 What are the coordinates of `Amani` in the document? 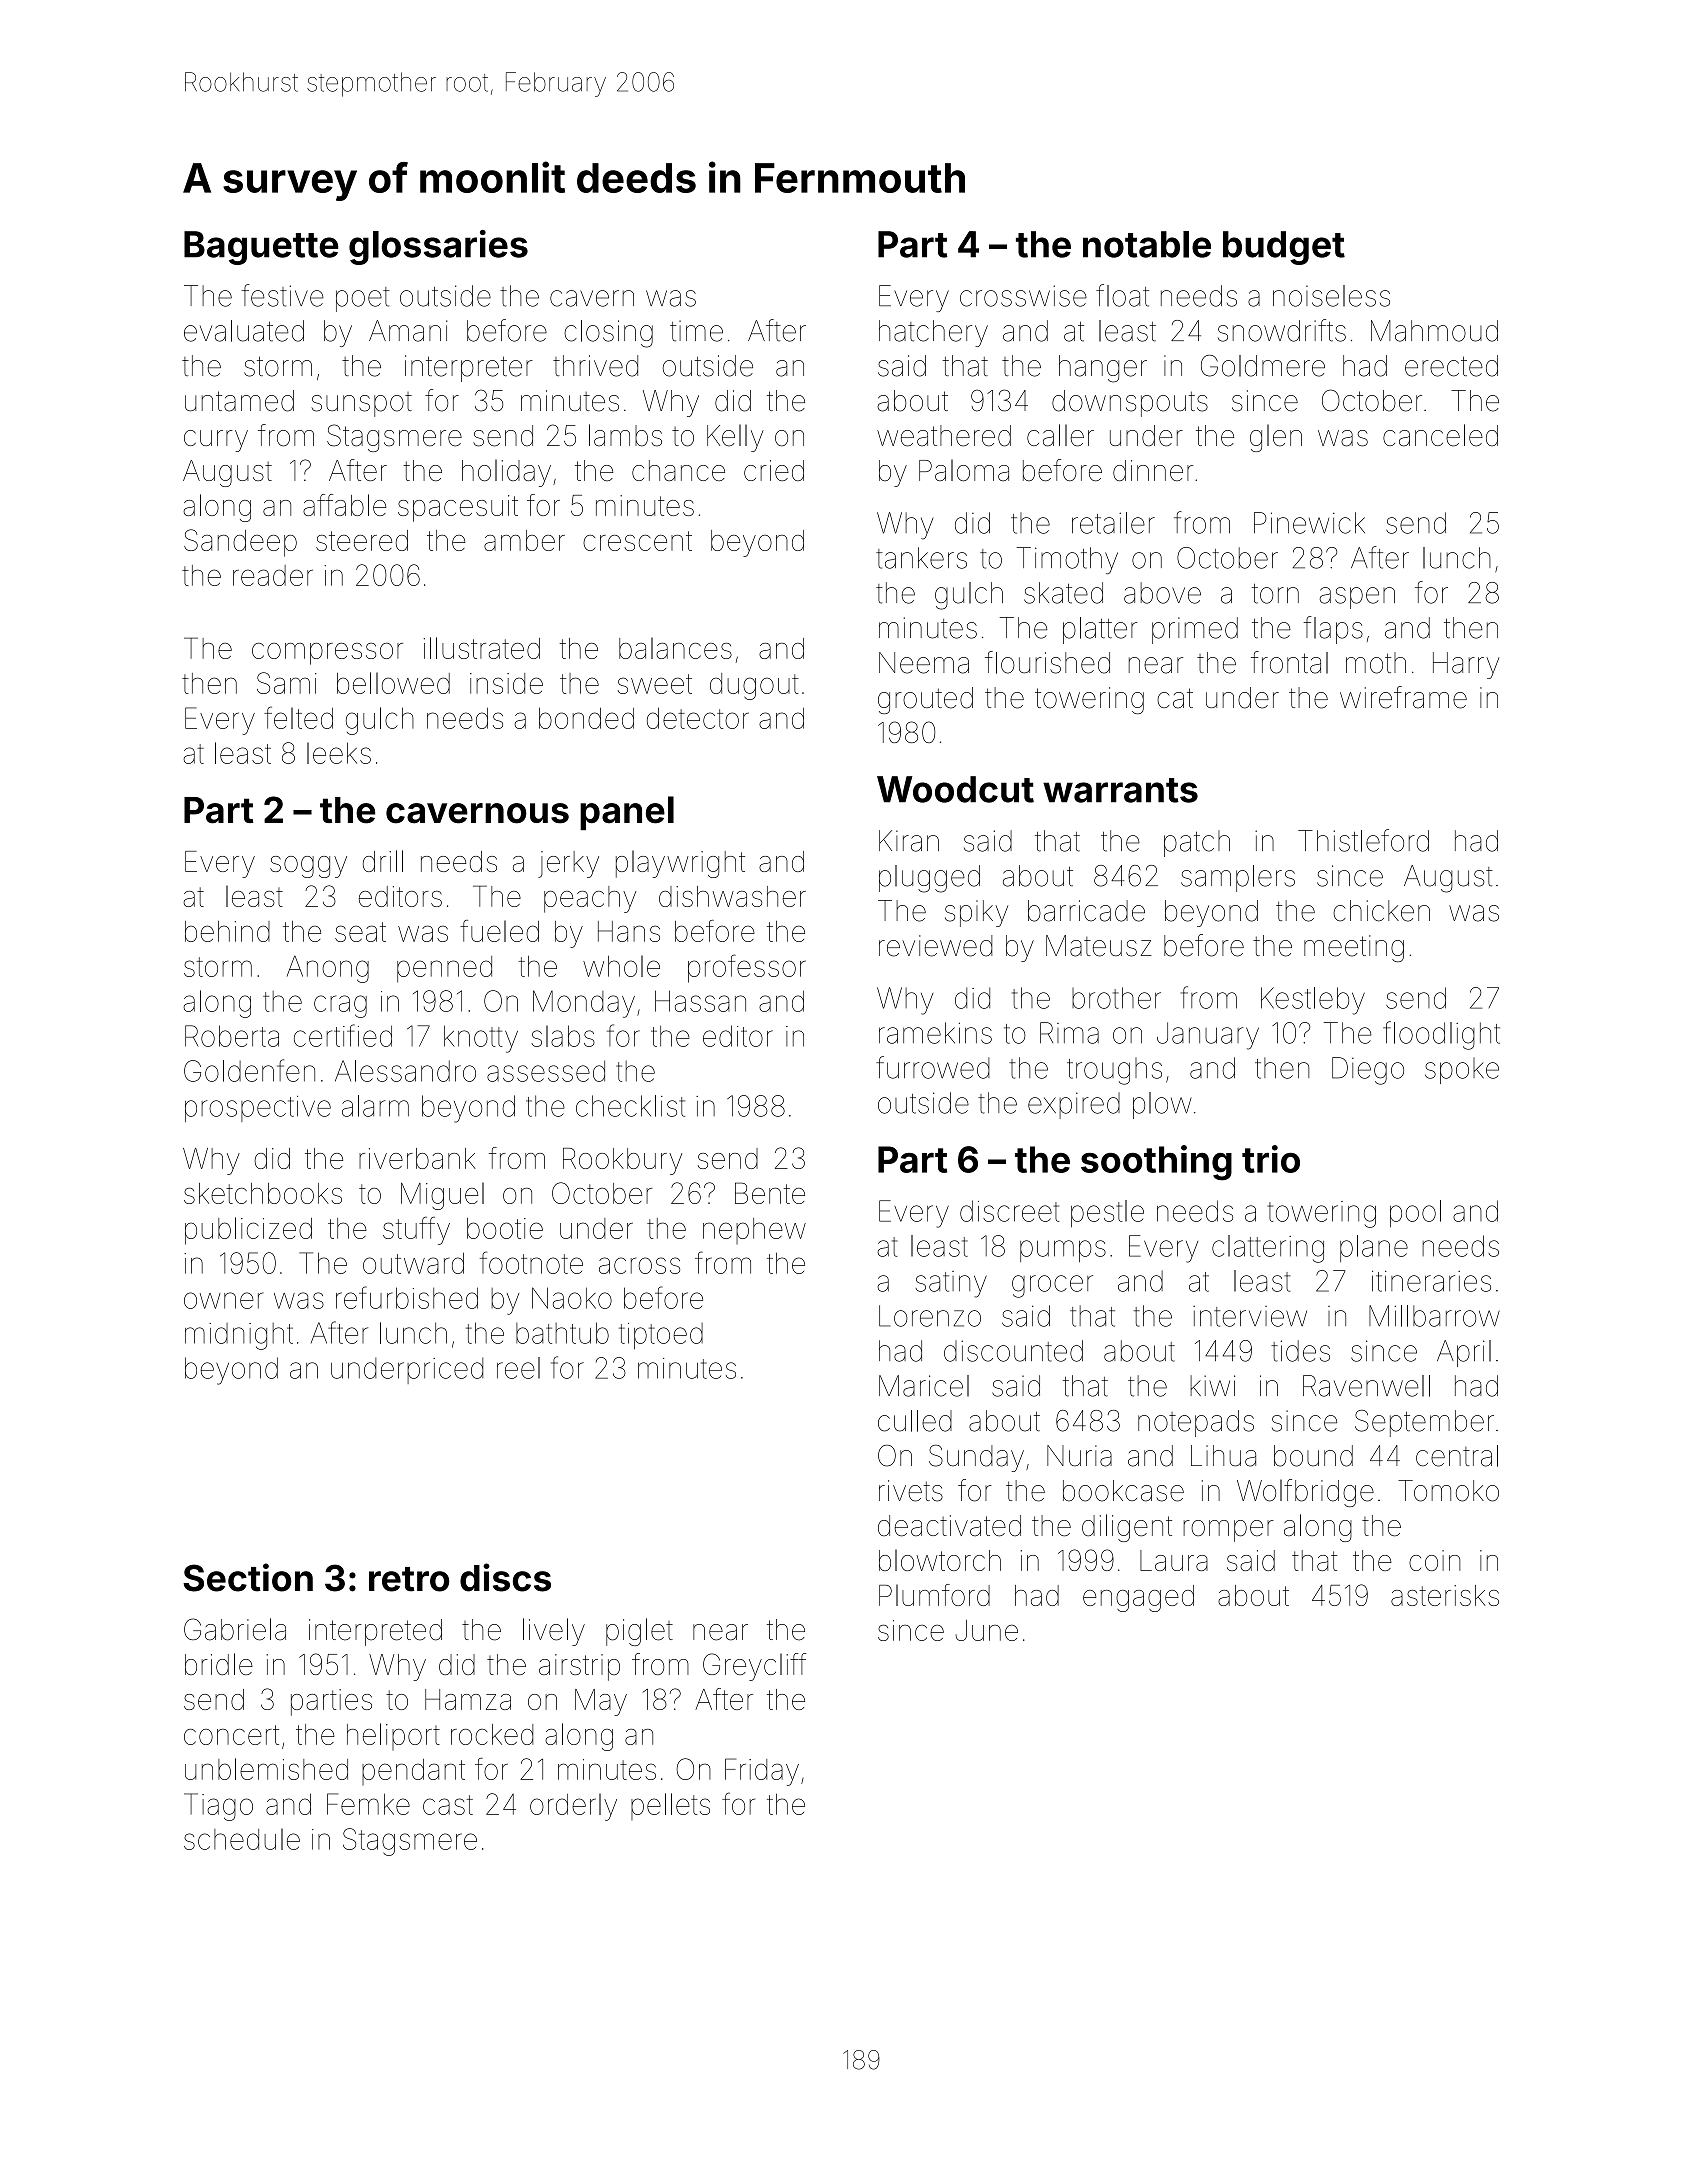 It's located at (408, 331).
